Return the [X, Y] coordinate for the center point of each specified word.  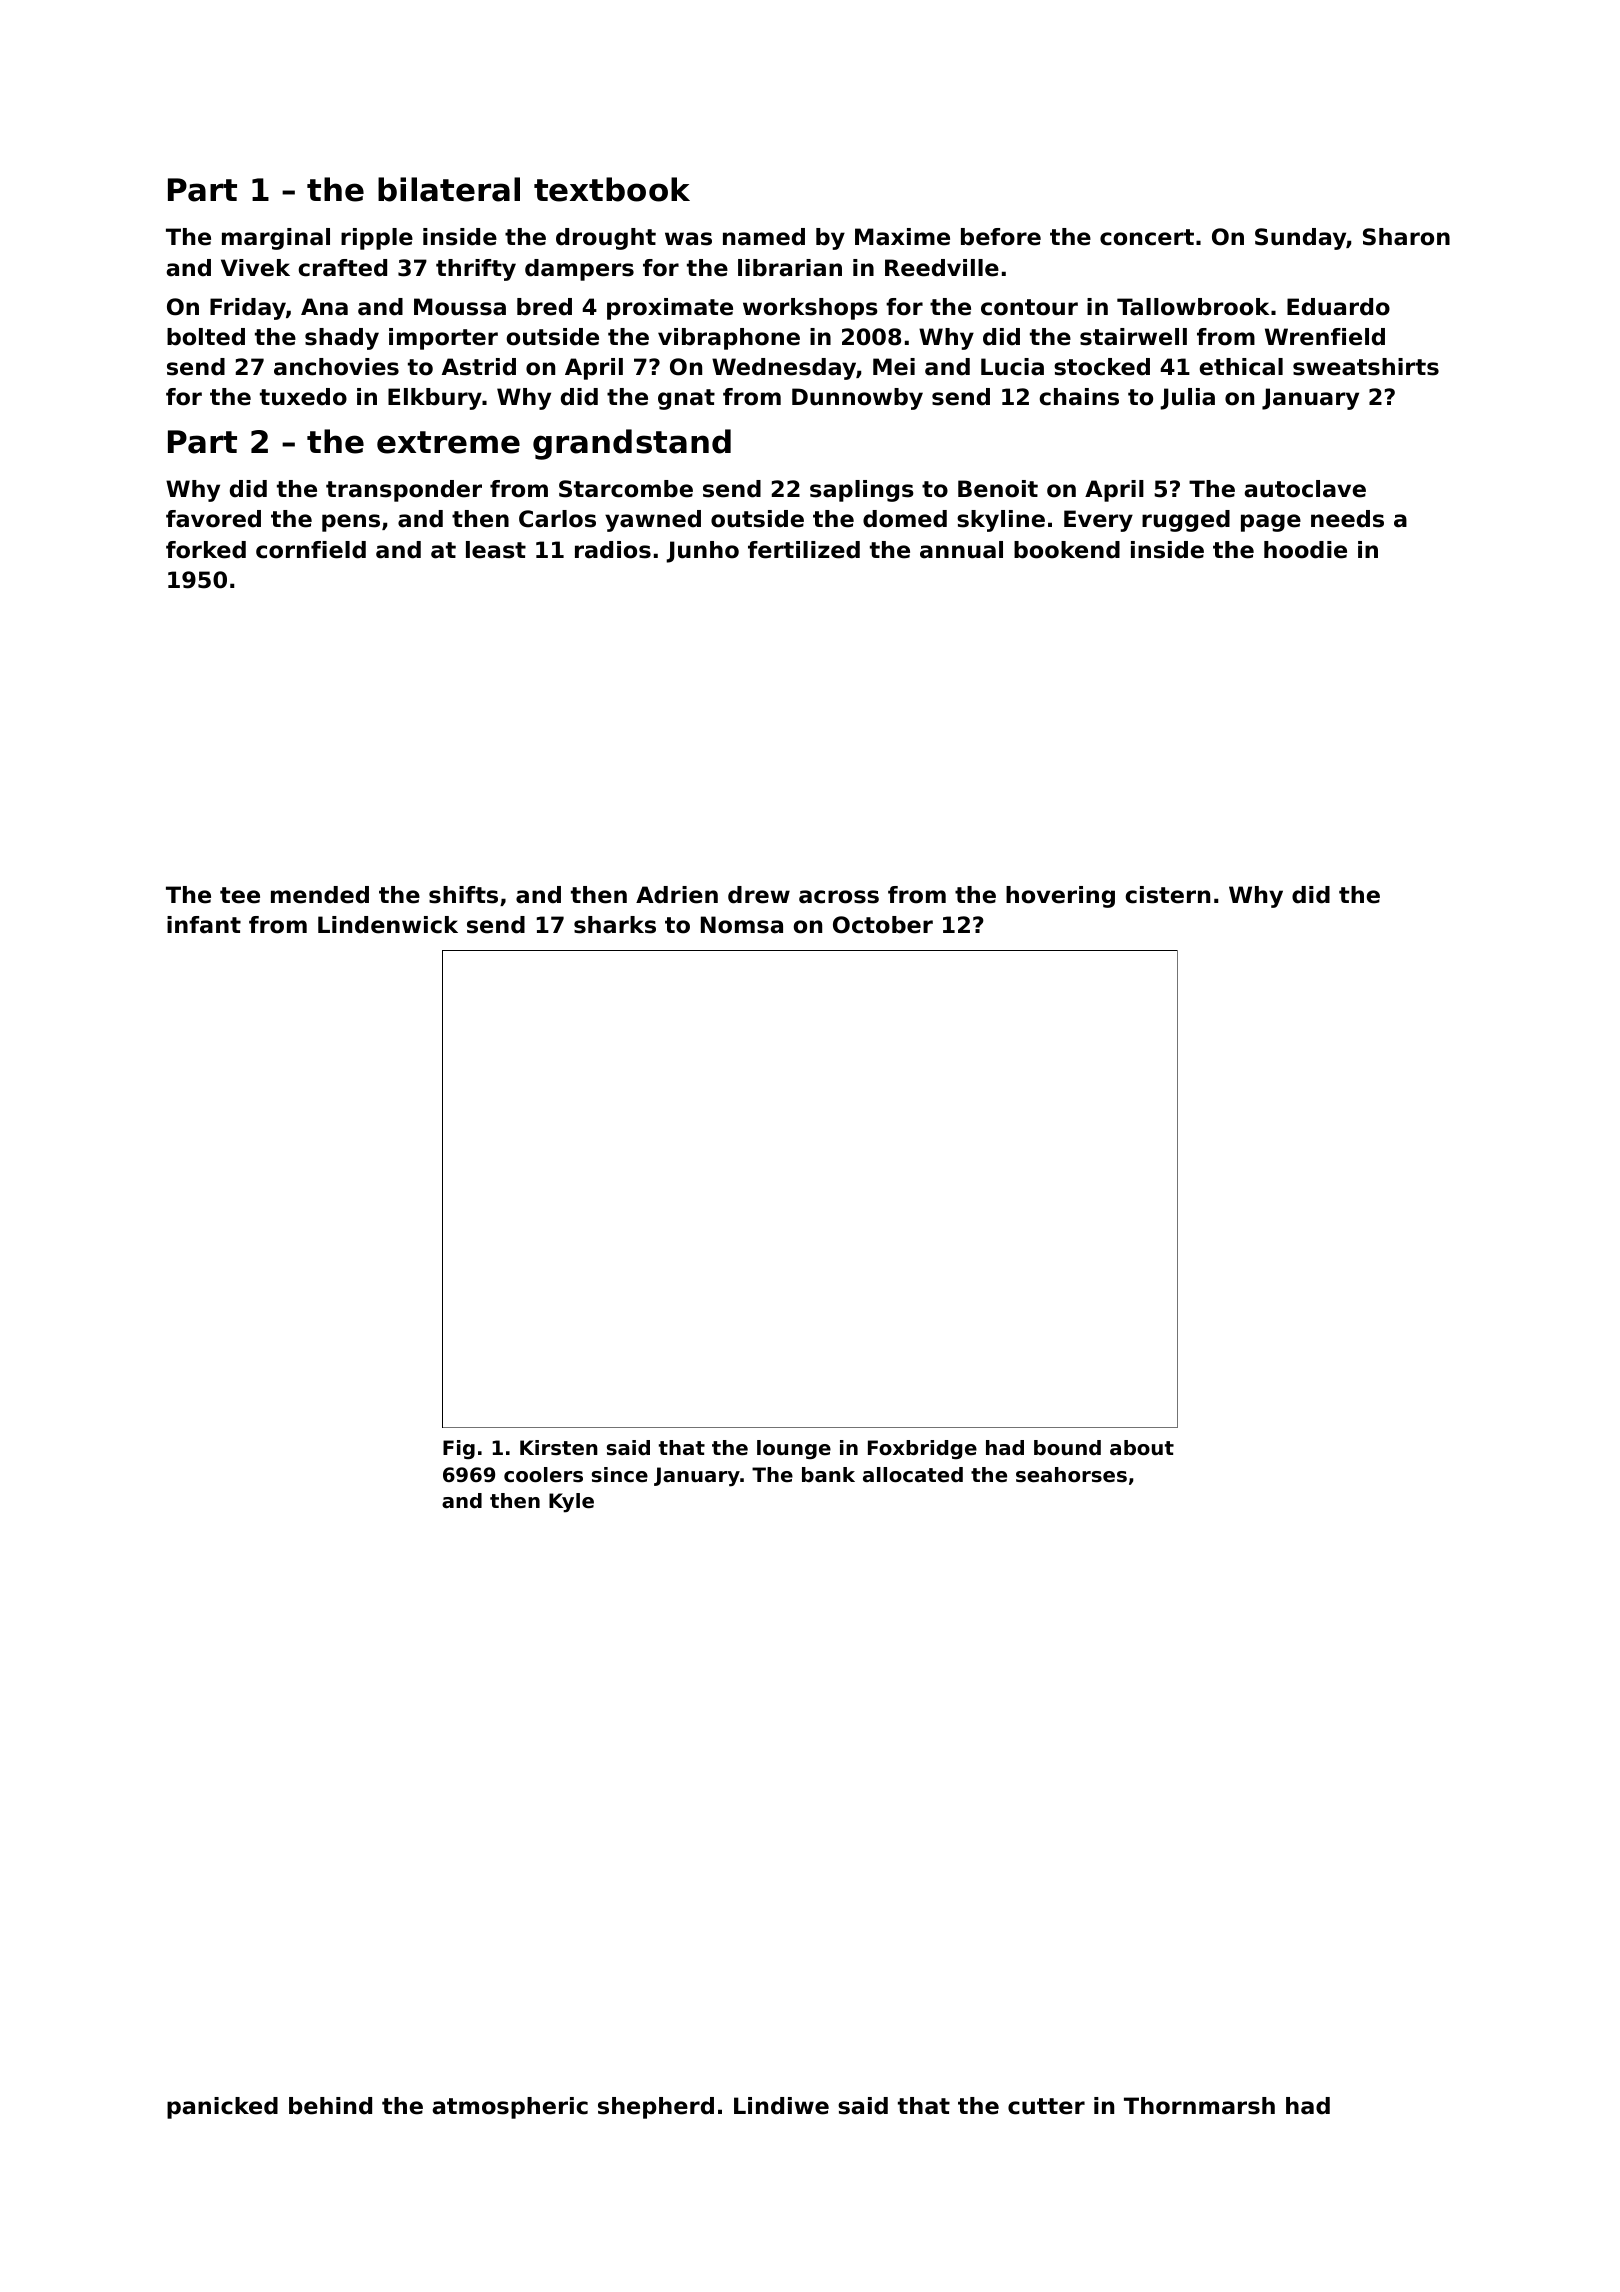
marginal [276, 239]
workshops [810, 309]
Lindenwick [388, 925]
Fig [459, 1449]
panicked [222, 2108]
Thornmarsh [1199, 2106]
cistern [1167, 895]
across [839, 897]
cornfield [311, 550]
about [1142, 1448]
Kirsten [559, 1448]
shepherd [656, 2108]
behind [330, 2106]
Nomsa [742, 925]
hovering [1060, 897]
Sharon [1406, 237]
